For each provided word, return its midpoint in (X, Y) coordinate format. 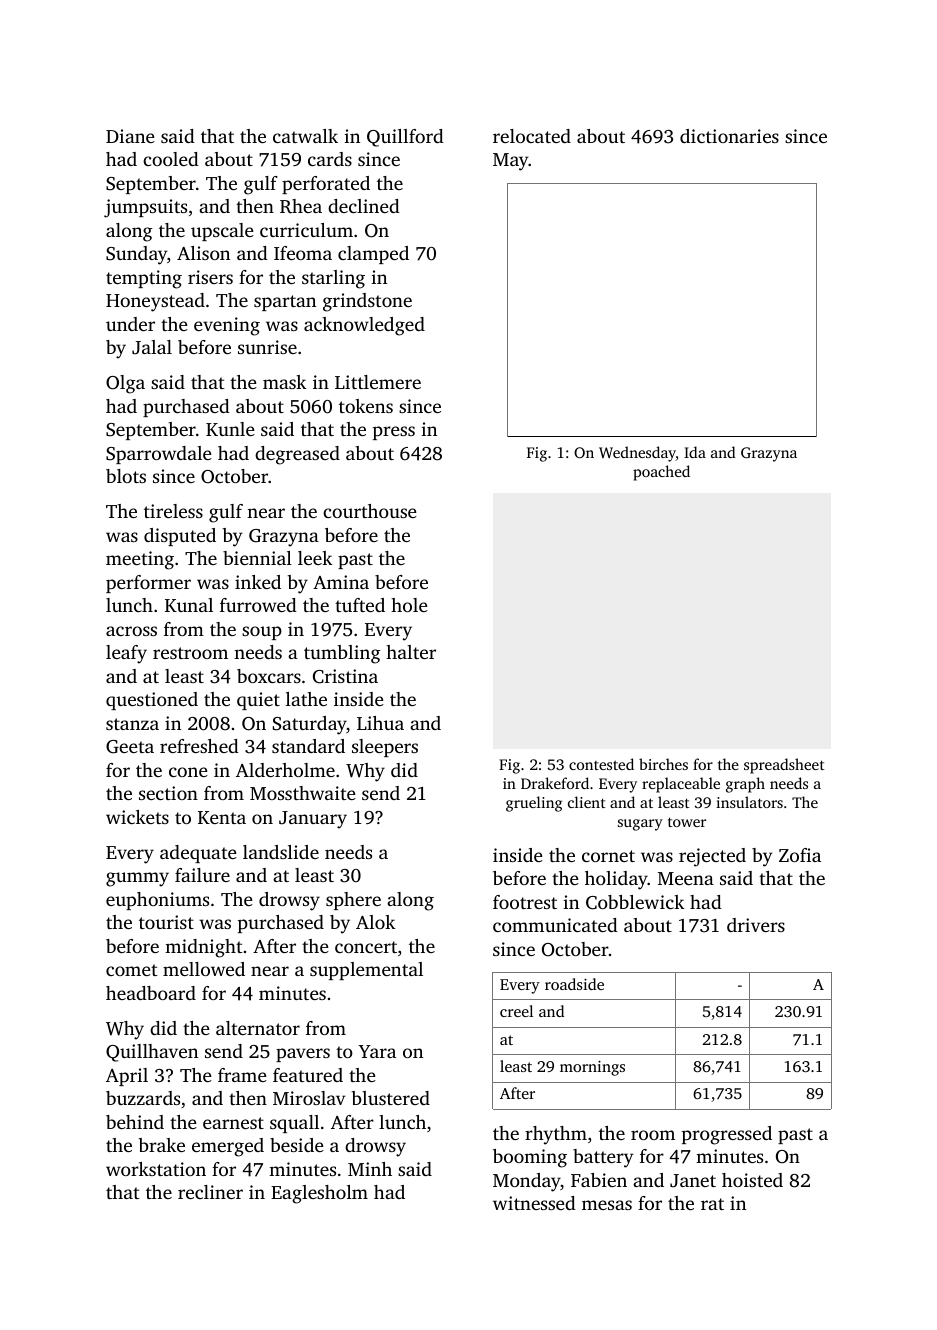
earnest (233, 1123)
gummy (137, 879)
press (394, 433)
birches (663, 764)
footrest (525, 902)
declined (364, 206)
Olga (125, 384)
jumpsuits (145, 208)
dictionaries (729, 136)
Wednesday (637, 454)
